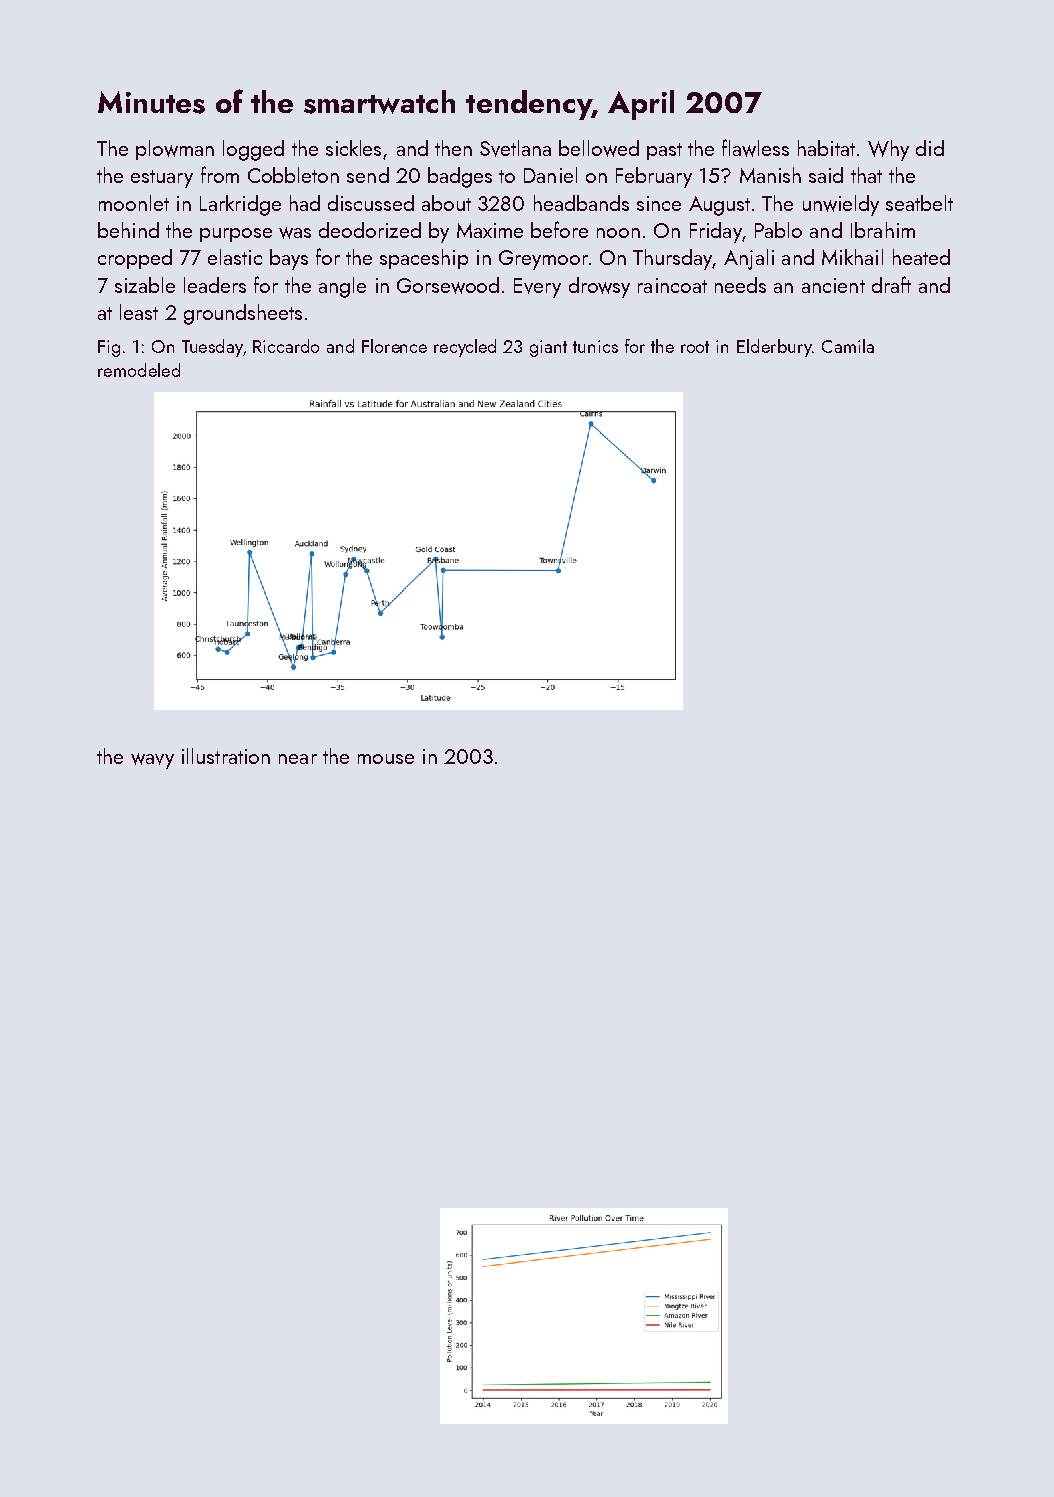 The width and height of the document is (1054, 1497). What do you see at coordinates (774, 348) in the document?
I see `Elderbury` at bounding box center [774, 348].
